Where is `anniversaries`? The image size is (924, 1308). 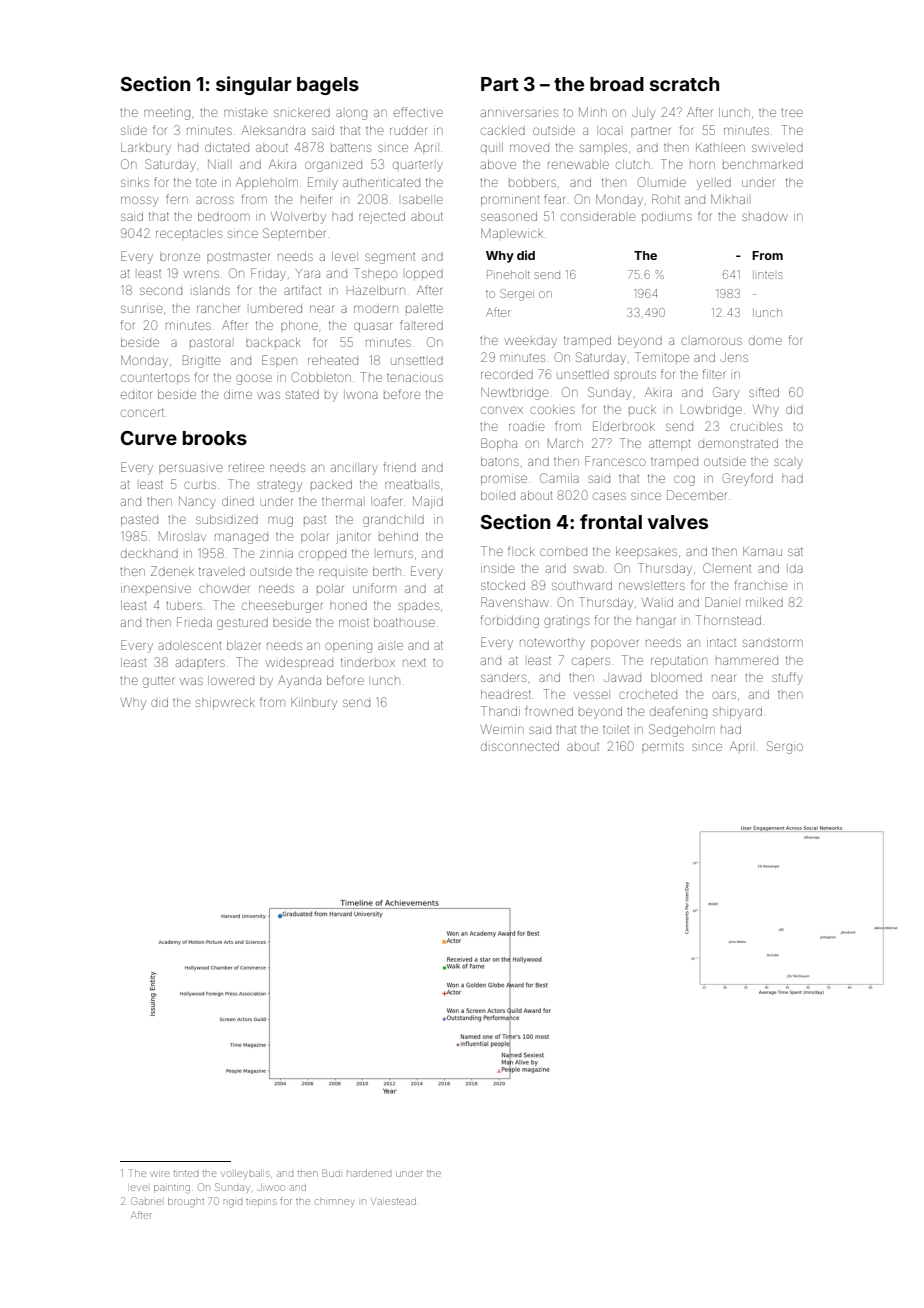 anniversaries is located at coordinates (519, 113).
